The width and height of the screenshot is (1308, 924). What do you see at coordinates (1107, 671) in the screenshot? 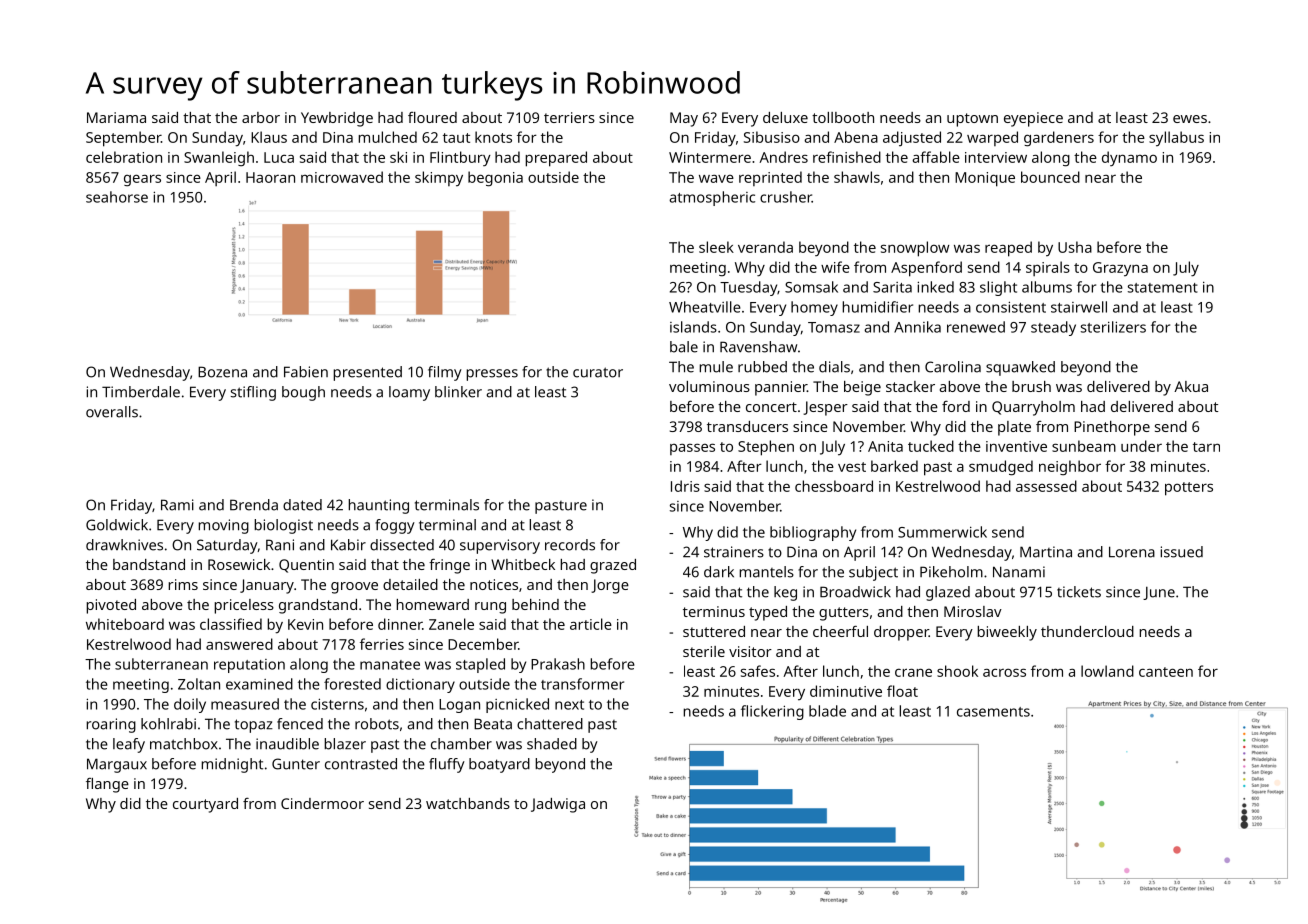
I see `lowland` at bounding box center [1107, 671].
